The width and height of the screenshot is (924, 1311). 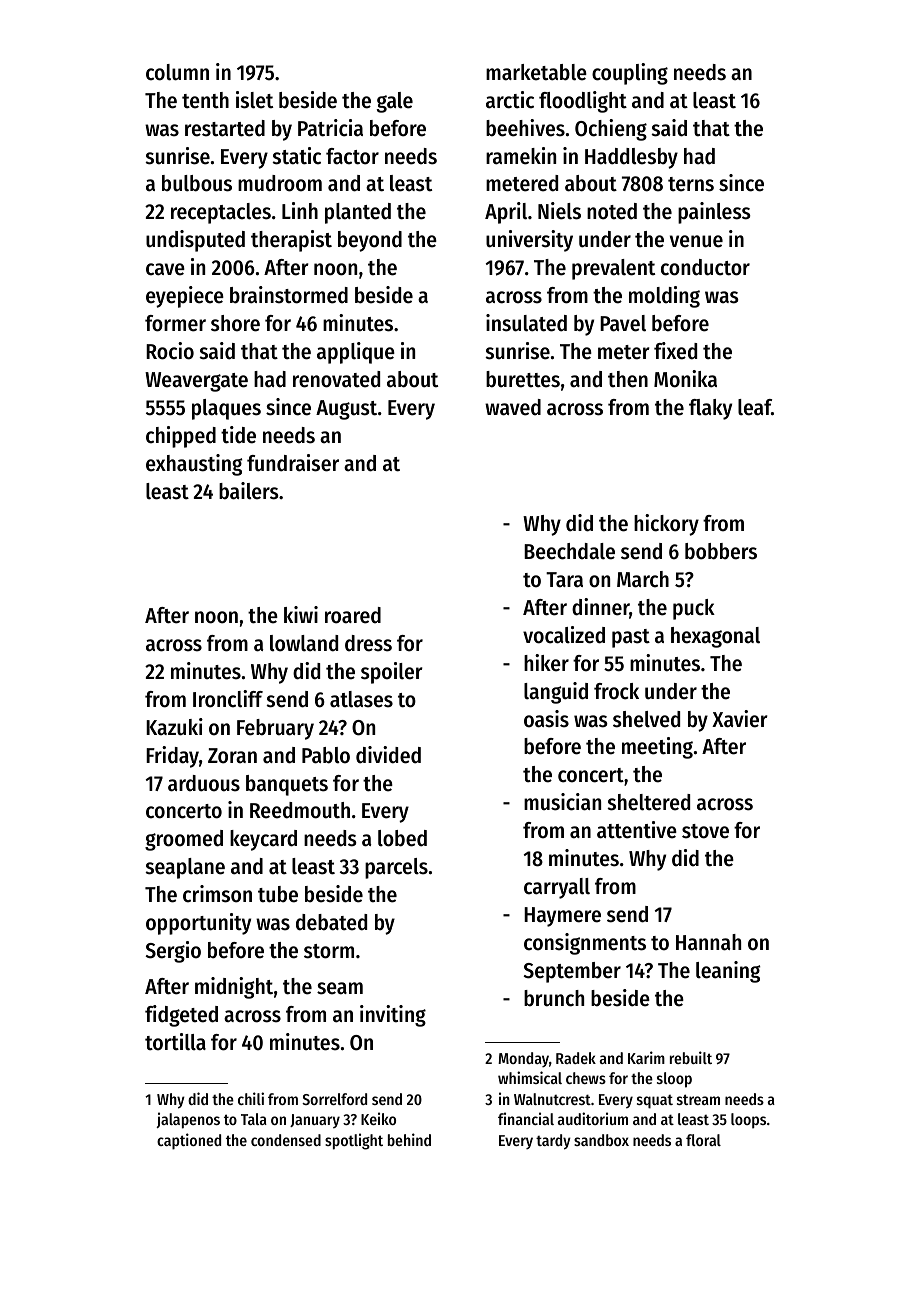 I want to click on renovated, so click(x=336, y=379).
